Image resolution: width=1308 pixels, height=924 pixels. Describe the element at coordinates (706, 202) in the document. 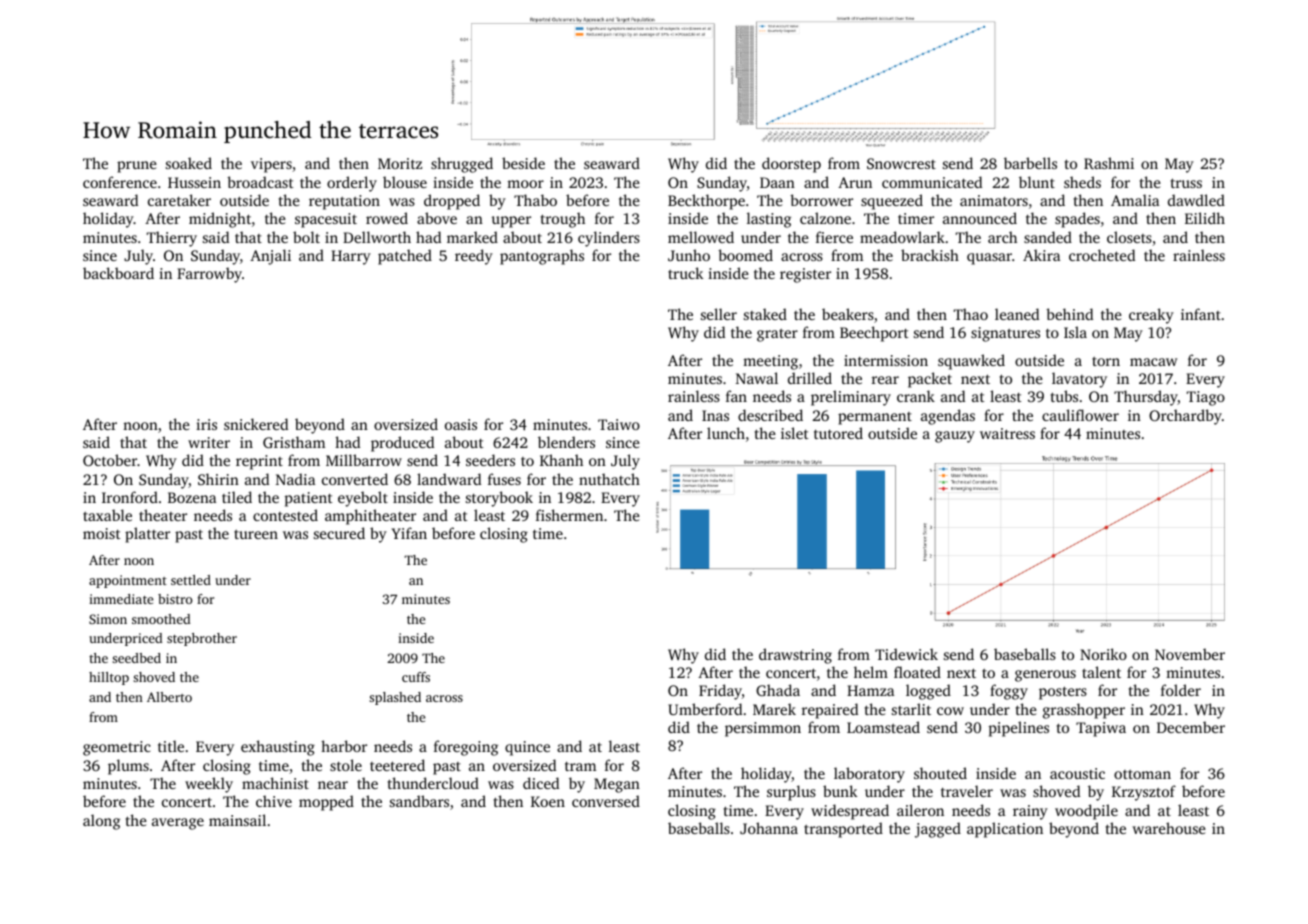

I see `Beckthorpe` at that location.
